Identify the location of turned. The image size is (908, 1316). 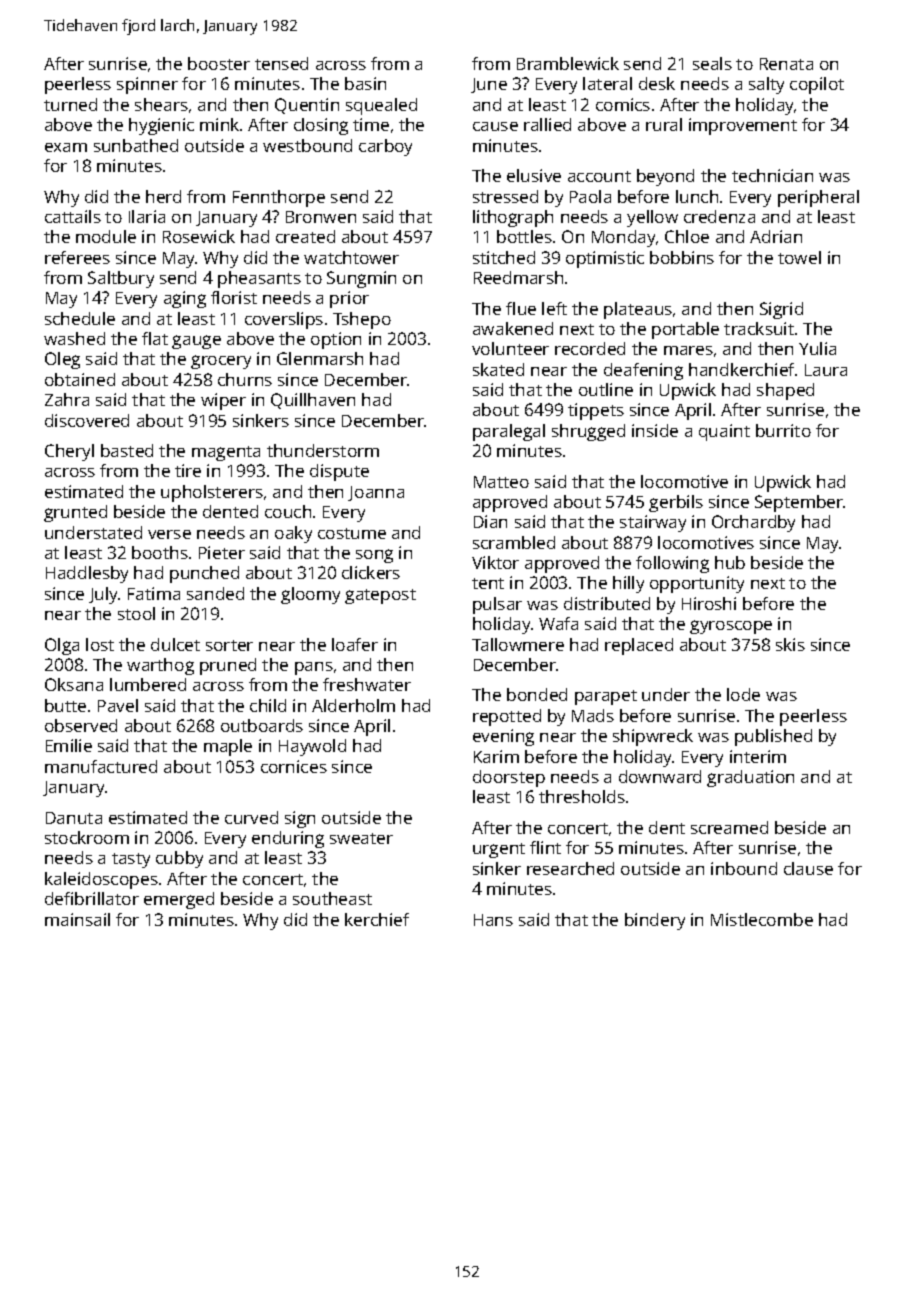
(70, 104).
